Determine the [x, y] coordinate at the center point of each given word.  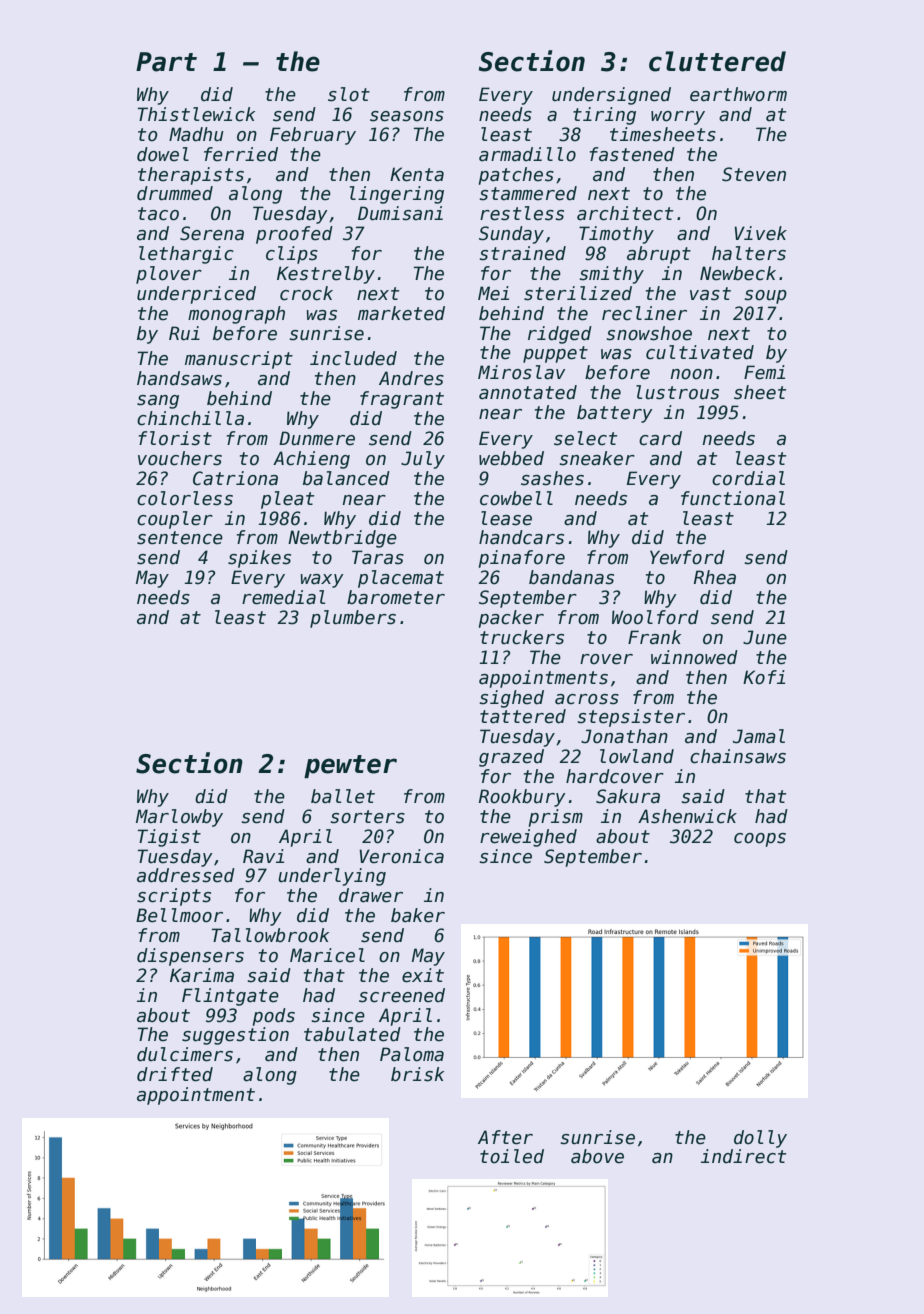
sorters [367, 817]
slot [349, 94]
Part [166, 62]
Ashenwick [687, 816]
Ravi [263, 856]
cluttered [717, 61]
